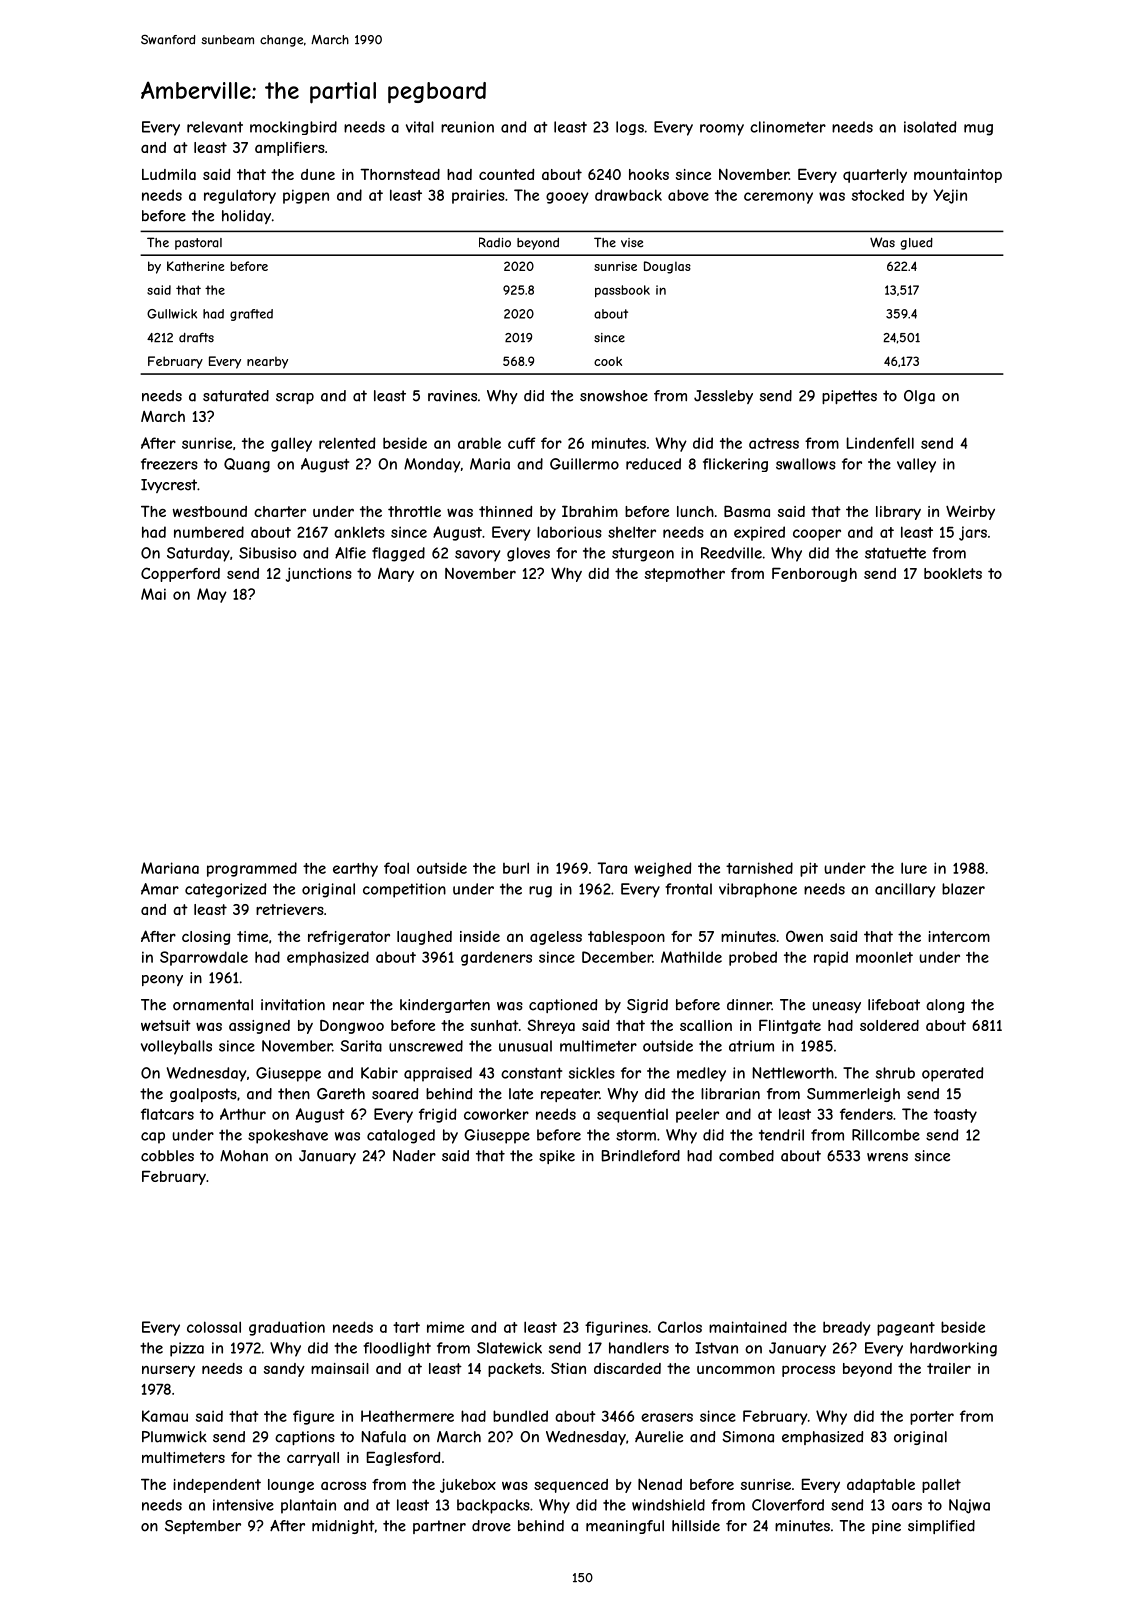  Describe the element at coordinates (557, 1157) in the document. I see `spike` at that location.
